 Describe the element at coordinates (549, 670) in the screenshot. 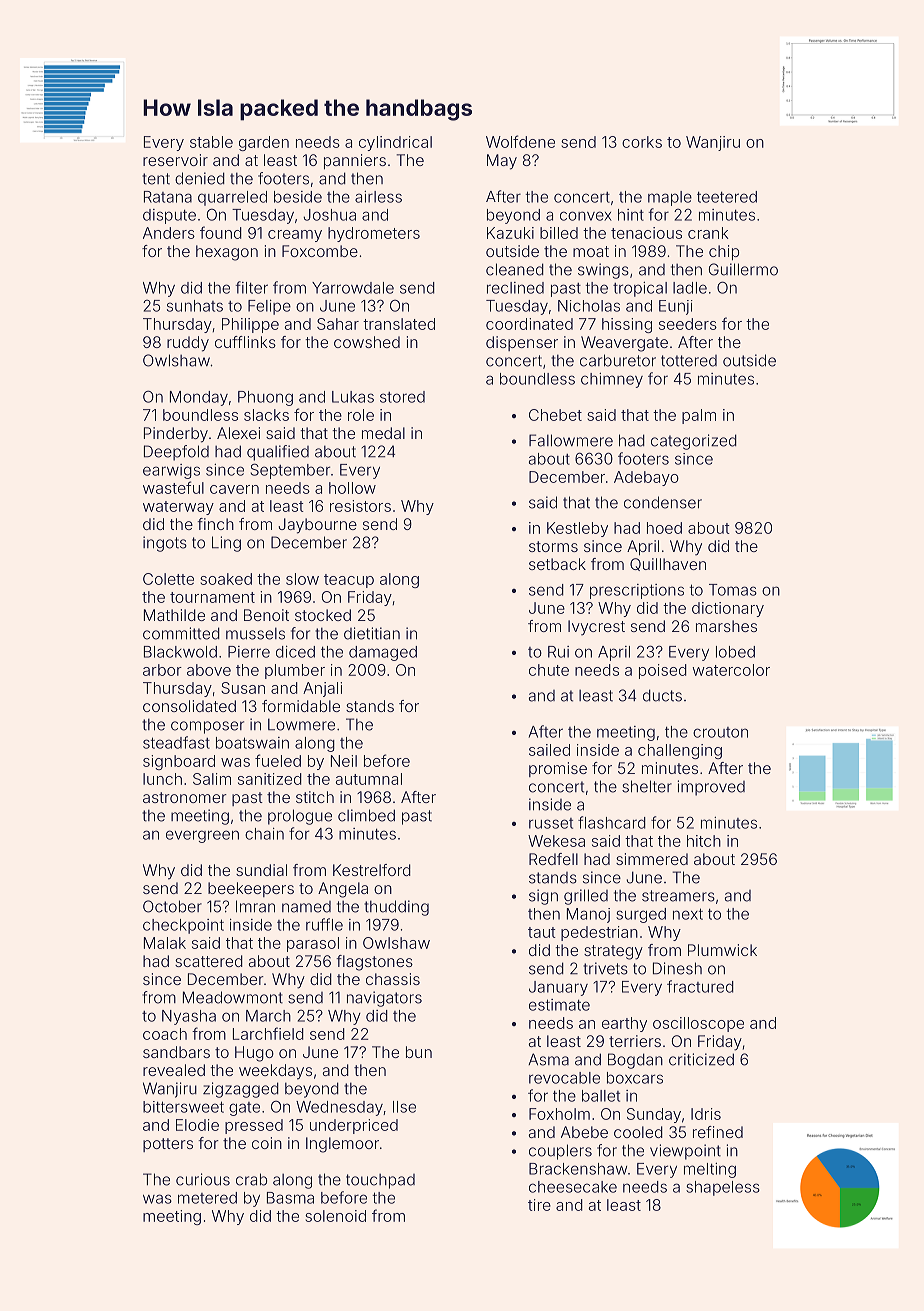

I see `chute` at that location.
